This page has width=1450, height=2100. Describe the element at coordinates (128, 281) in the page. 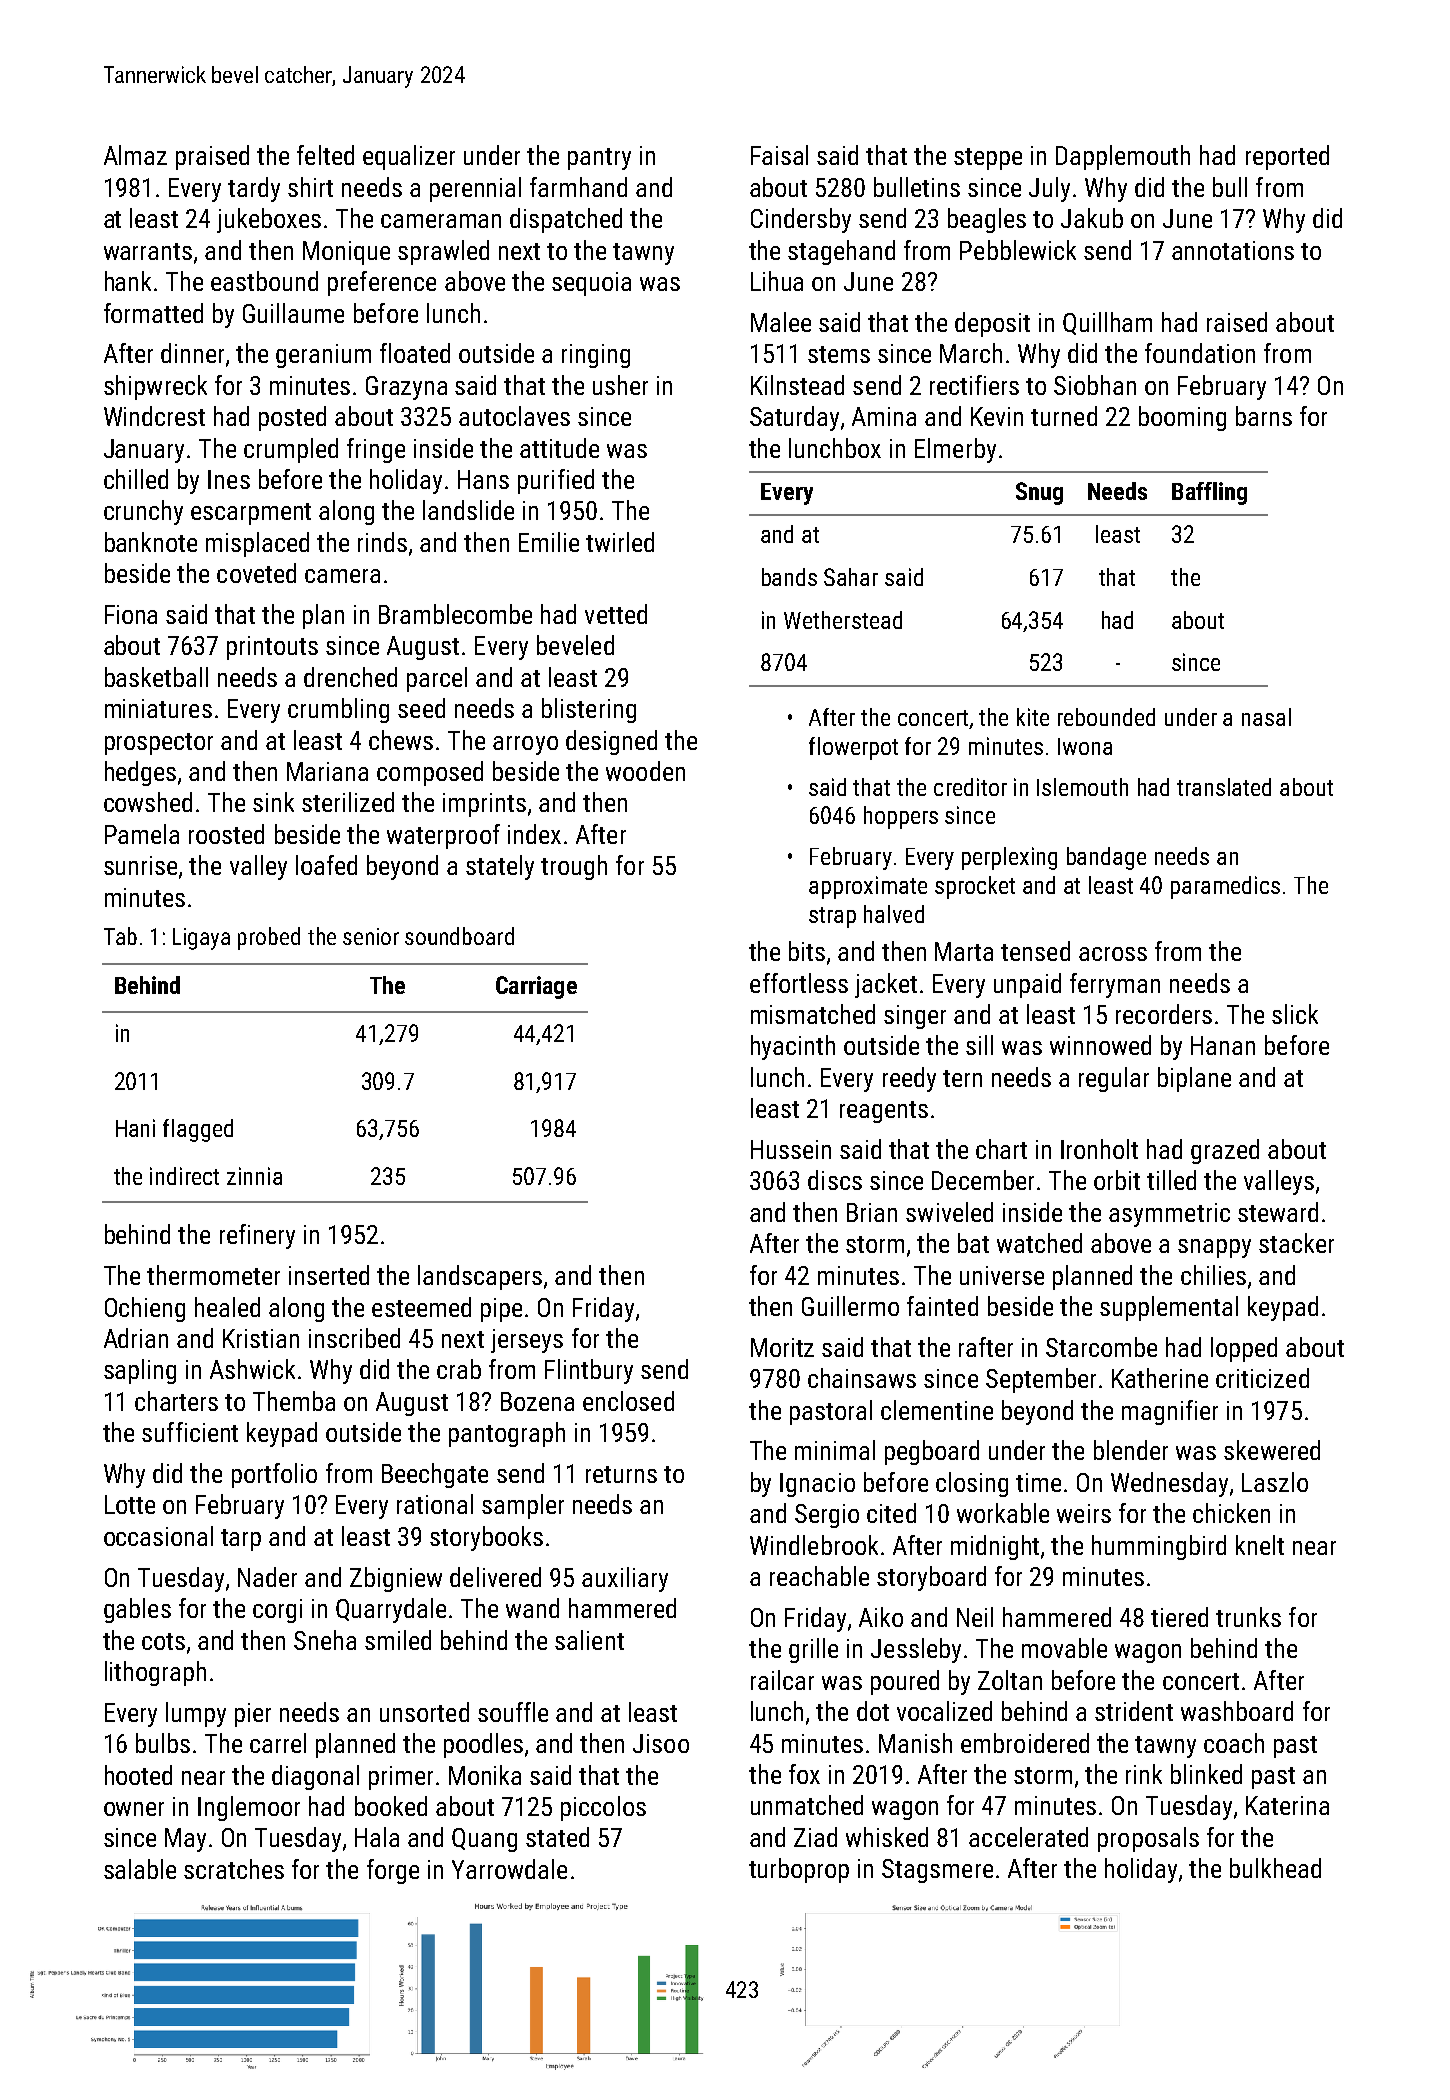

I see `hank` at that location.
